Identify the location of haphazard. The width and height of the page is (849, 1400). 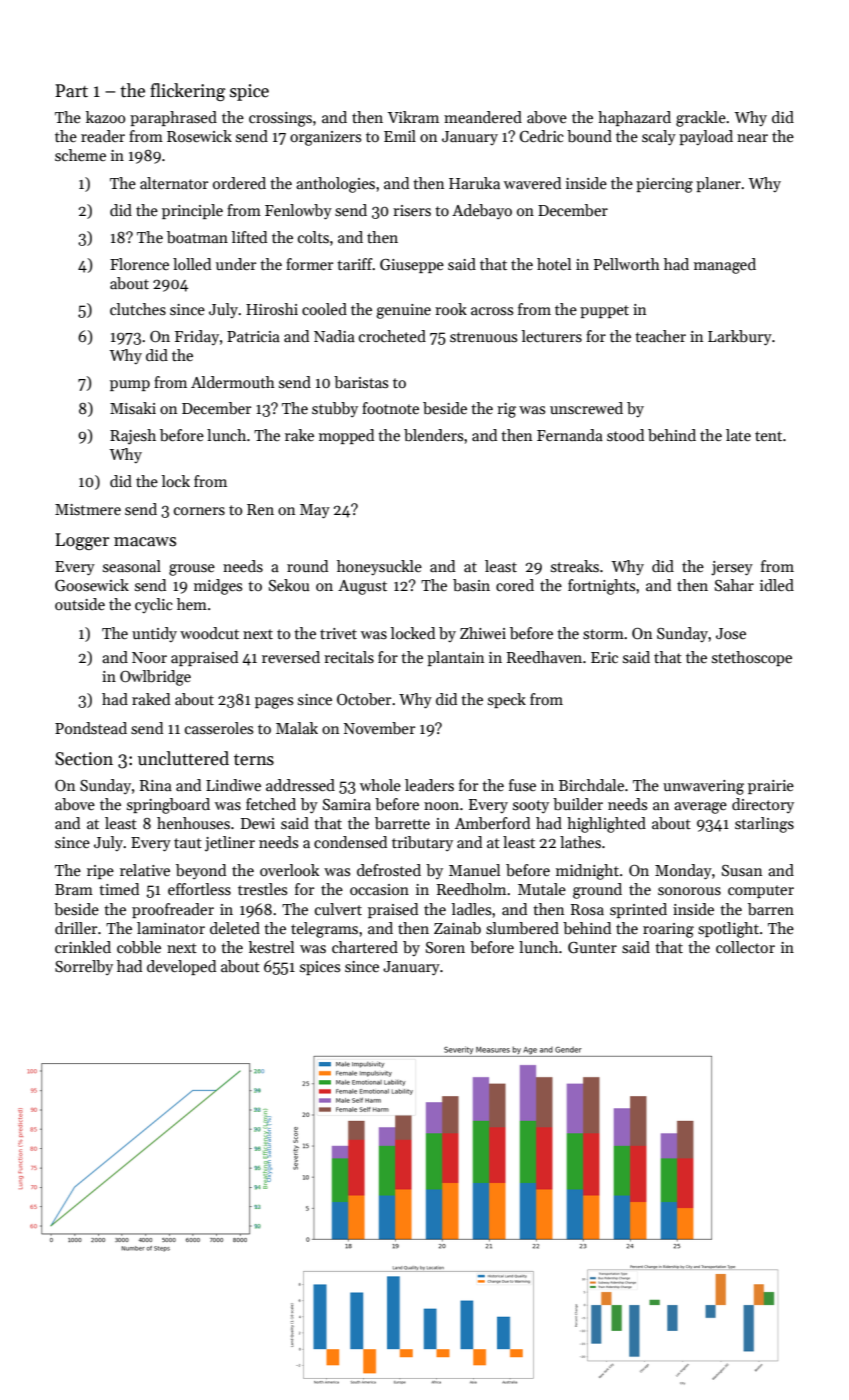
(634, 118).
